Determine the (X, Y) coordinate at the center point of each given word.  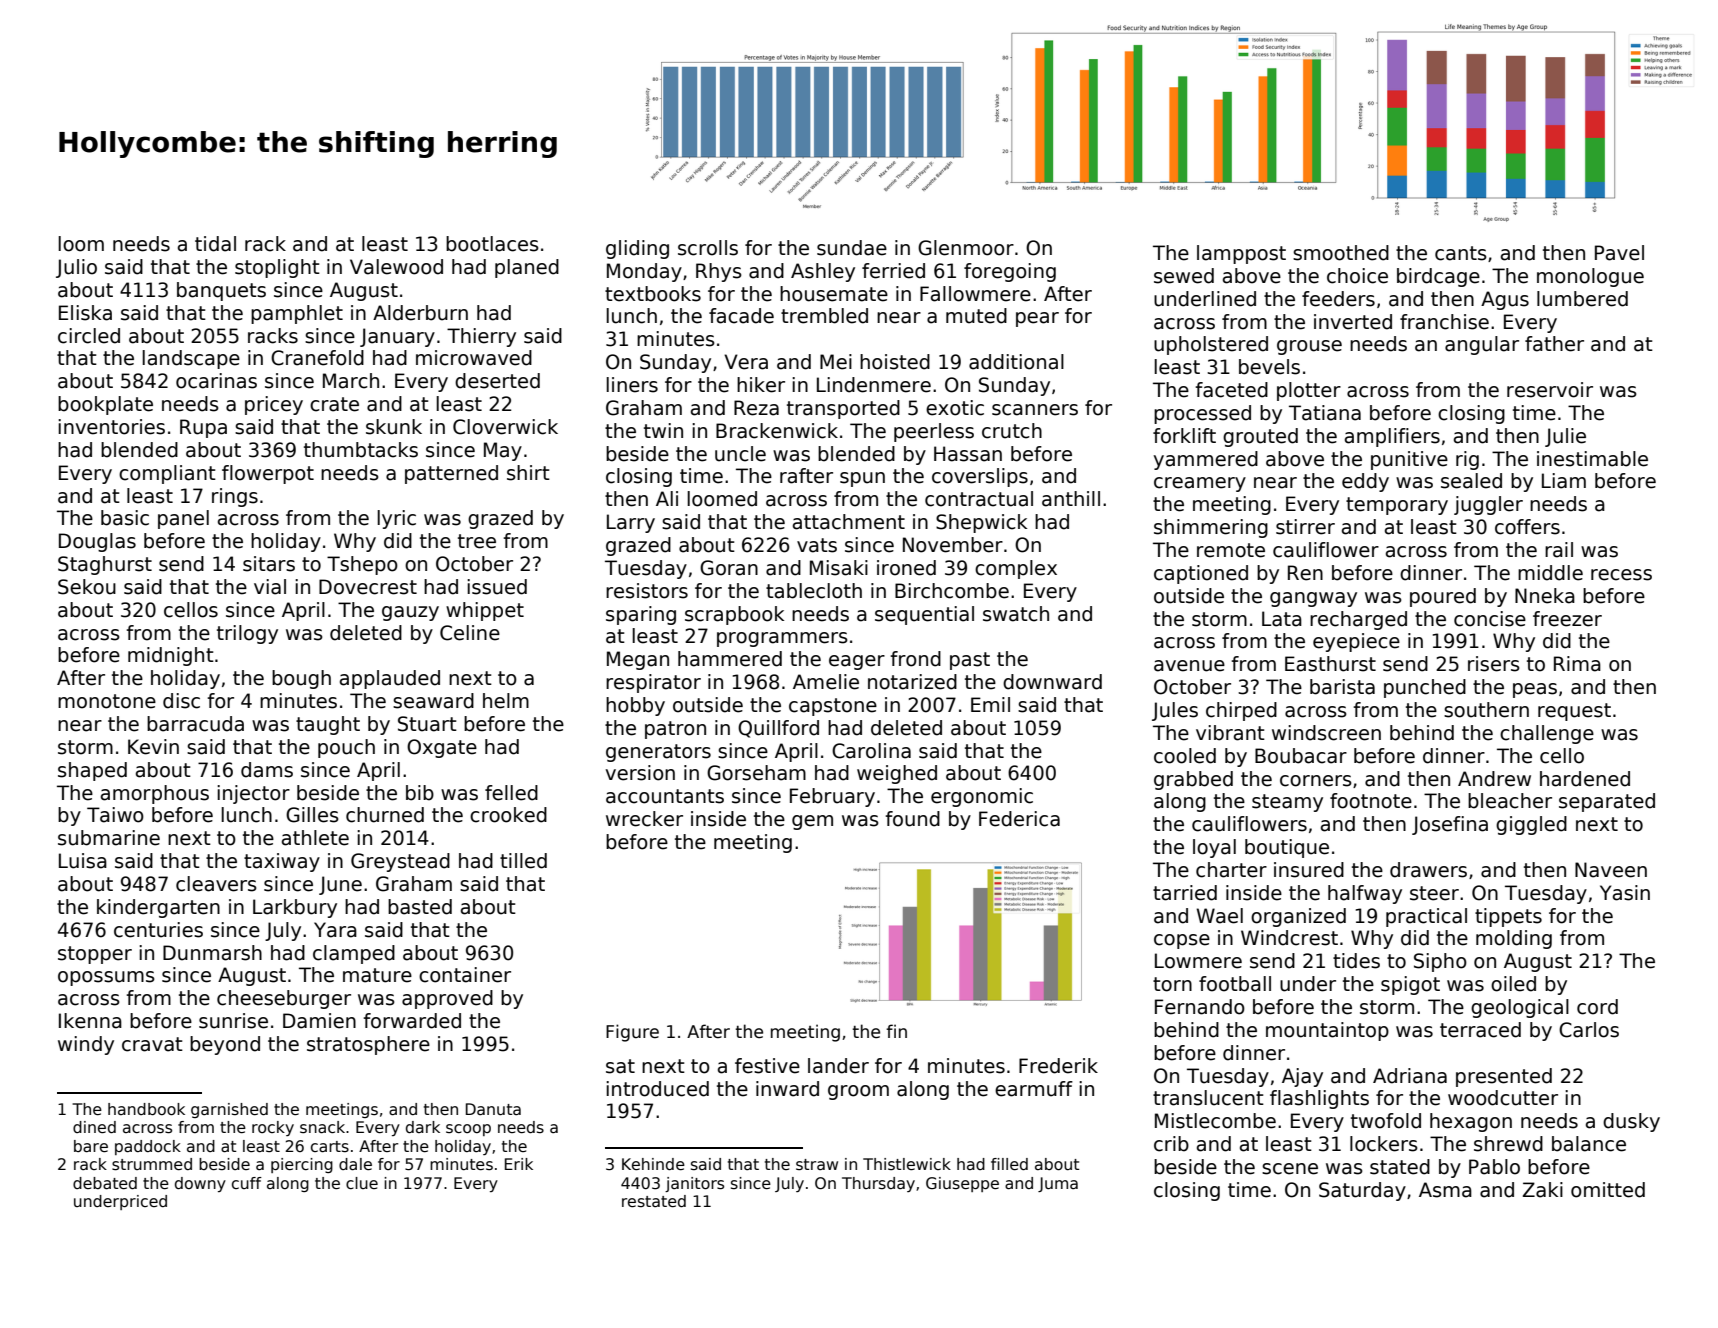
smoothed (1341, 253)
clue (362, 1183)
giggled (1531, 825)
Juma (1058, 1184)
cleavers (216, 884)
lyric (396, 519)
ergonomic (982, 797)
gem (812, 822)
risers (1494, 664)
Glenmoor (966, 248)
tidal (215, 244)
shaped (92, 771)
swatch (1016, 614)
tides (1356, 961)
